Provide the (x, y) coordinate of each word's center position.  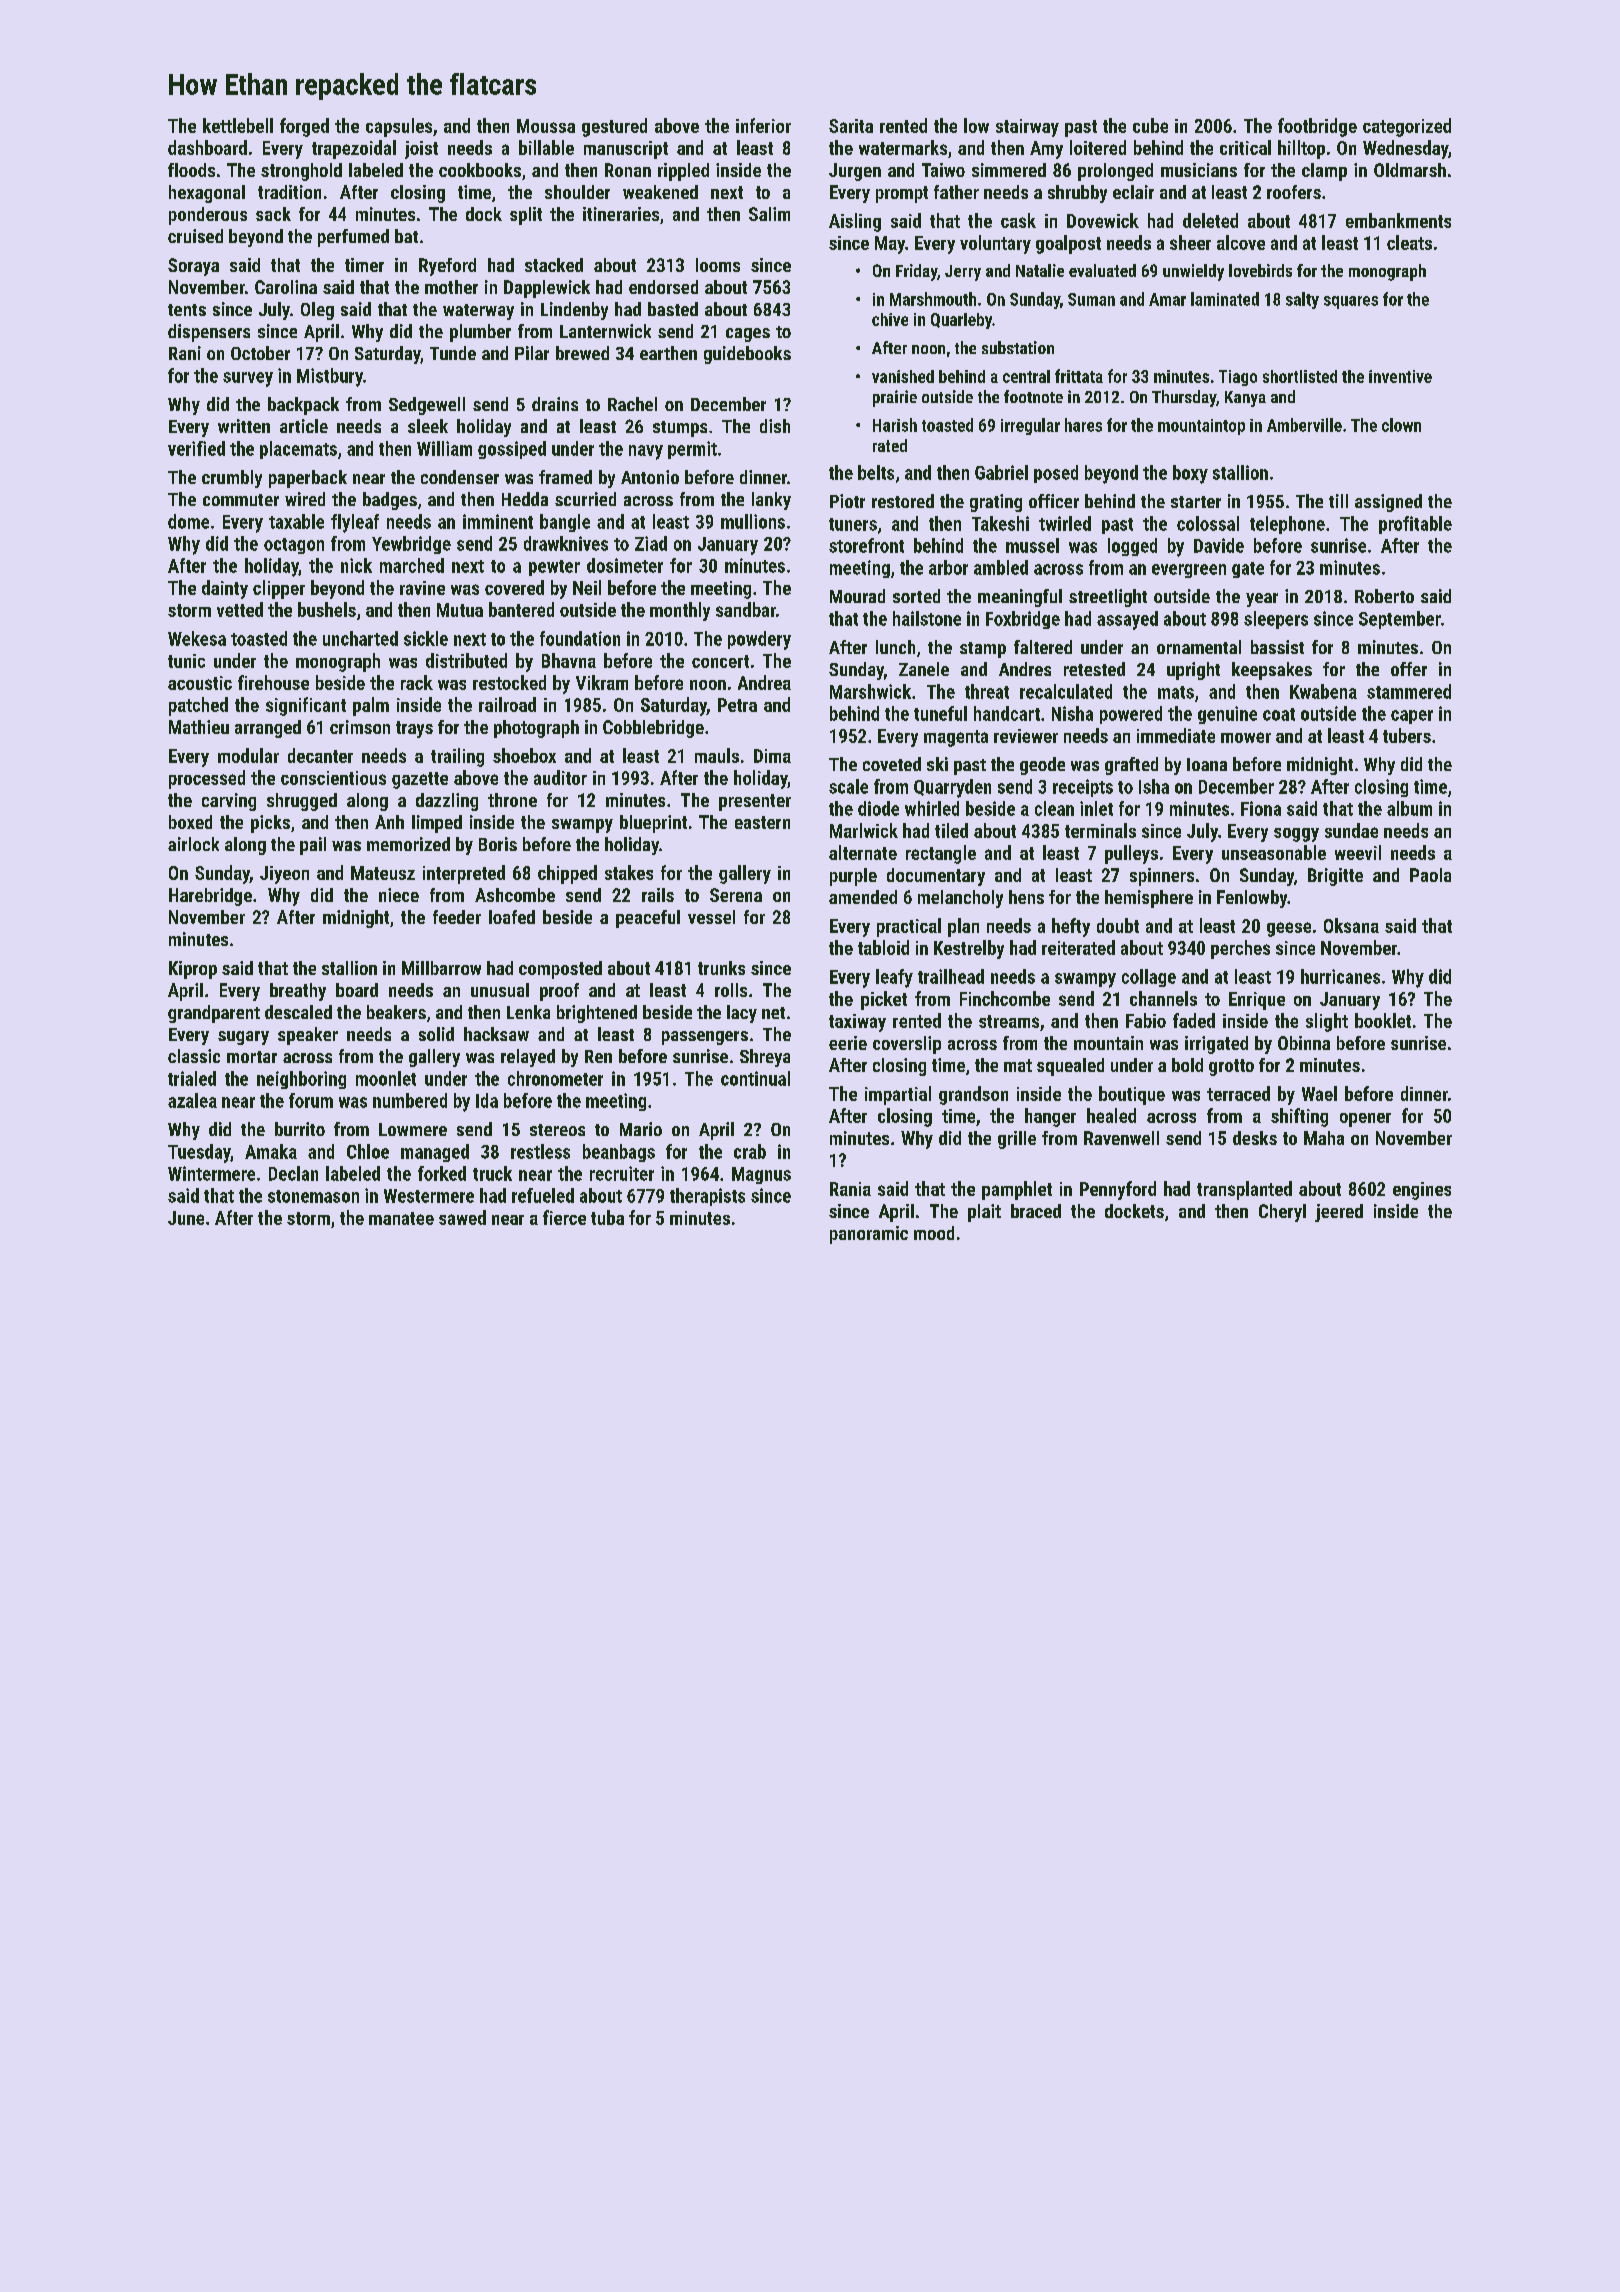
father (956, 192)
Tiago (1238, 378)
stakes (629, 872)
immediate (1176, 735)
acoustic (200, 683)
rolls (731, 990)
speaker (308, 1036)
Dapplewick (547, 289)
